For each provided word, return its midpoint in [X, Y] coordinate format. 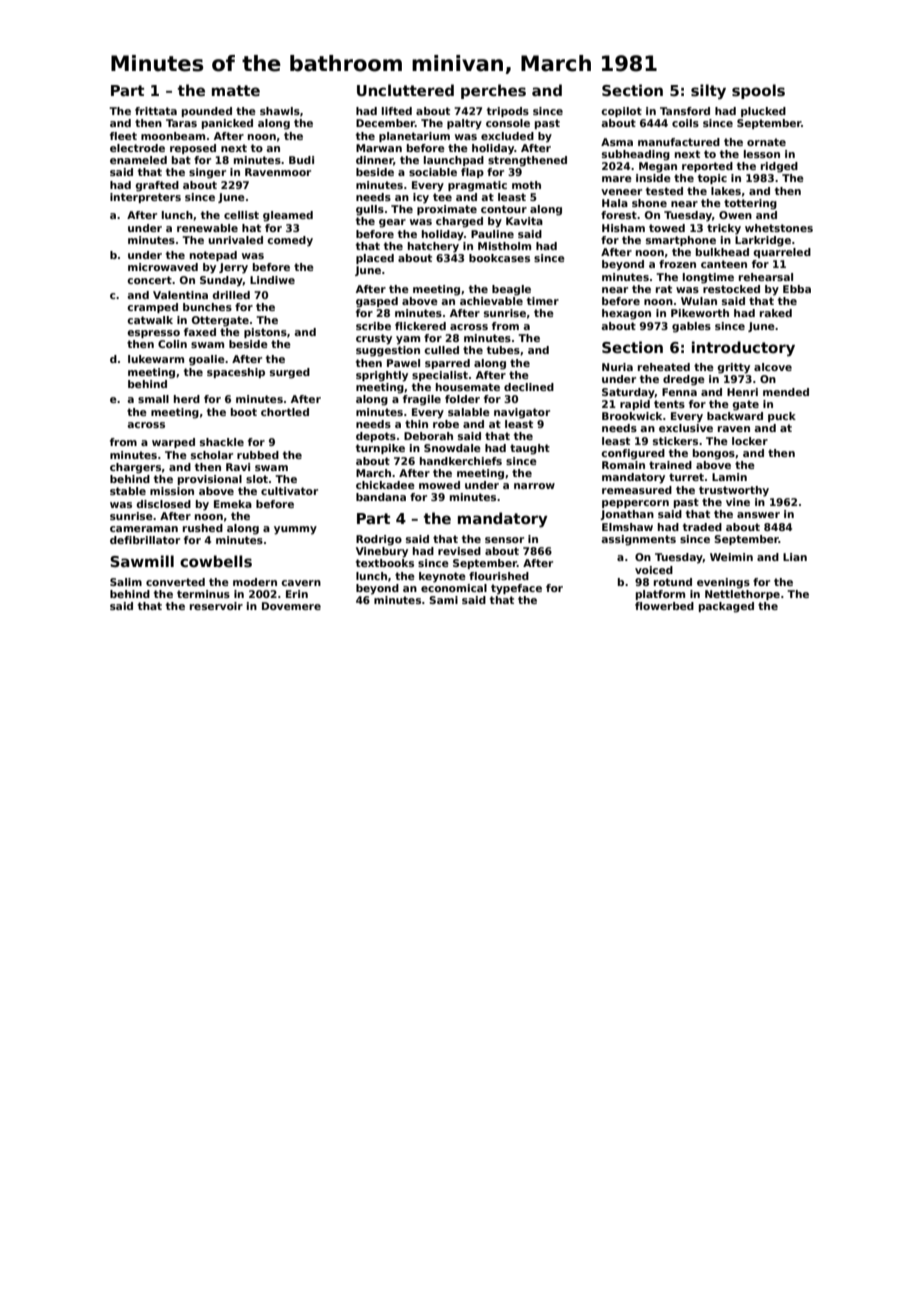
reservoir [216, 606]
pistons [265, 333]
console [508, 123]
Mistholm [504, 246]
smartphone [681, 241]
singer [207, 173]
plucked [763, 112]
